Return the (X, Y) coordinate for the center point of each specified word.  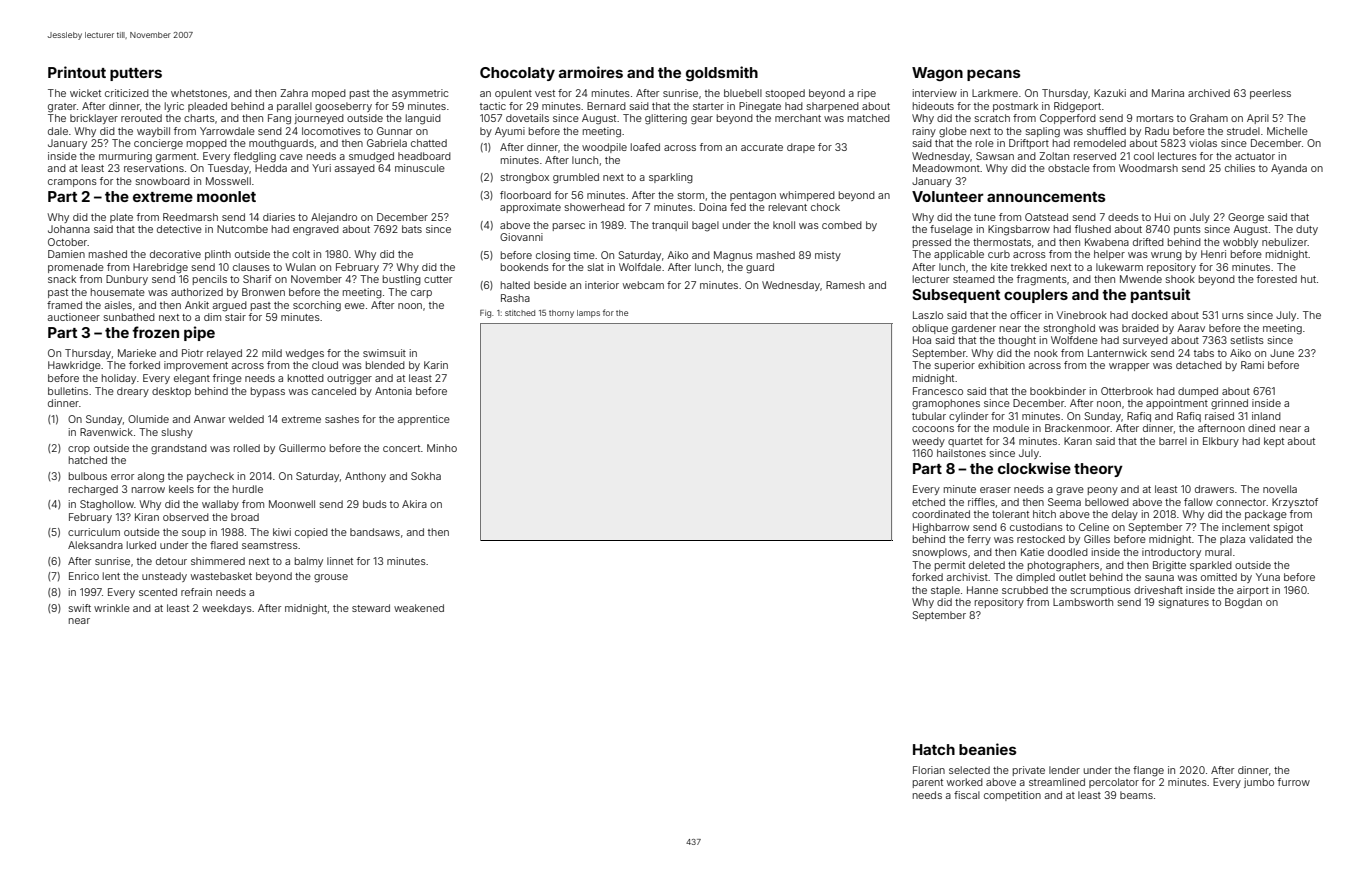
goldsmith (722, 73)
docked (1150, 315)
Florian (929, 770)
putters (136, 74)
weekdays (227, 609)
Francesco (938, 391)
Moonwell (292, 504)
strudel (1243, 131)
